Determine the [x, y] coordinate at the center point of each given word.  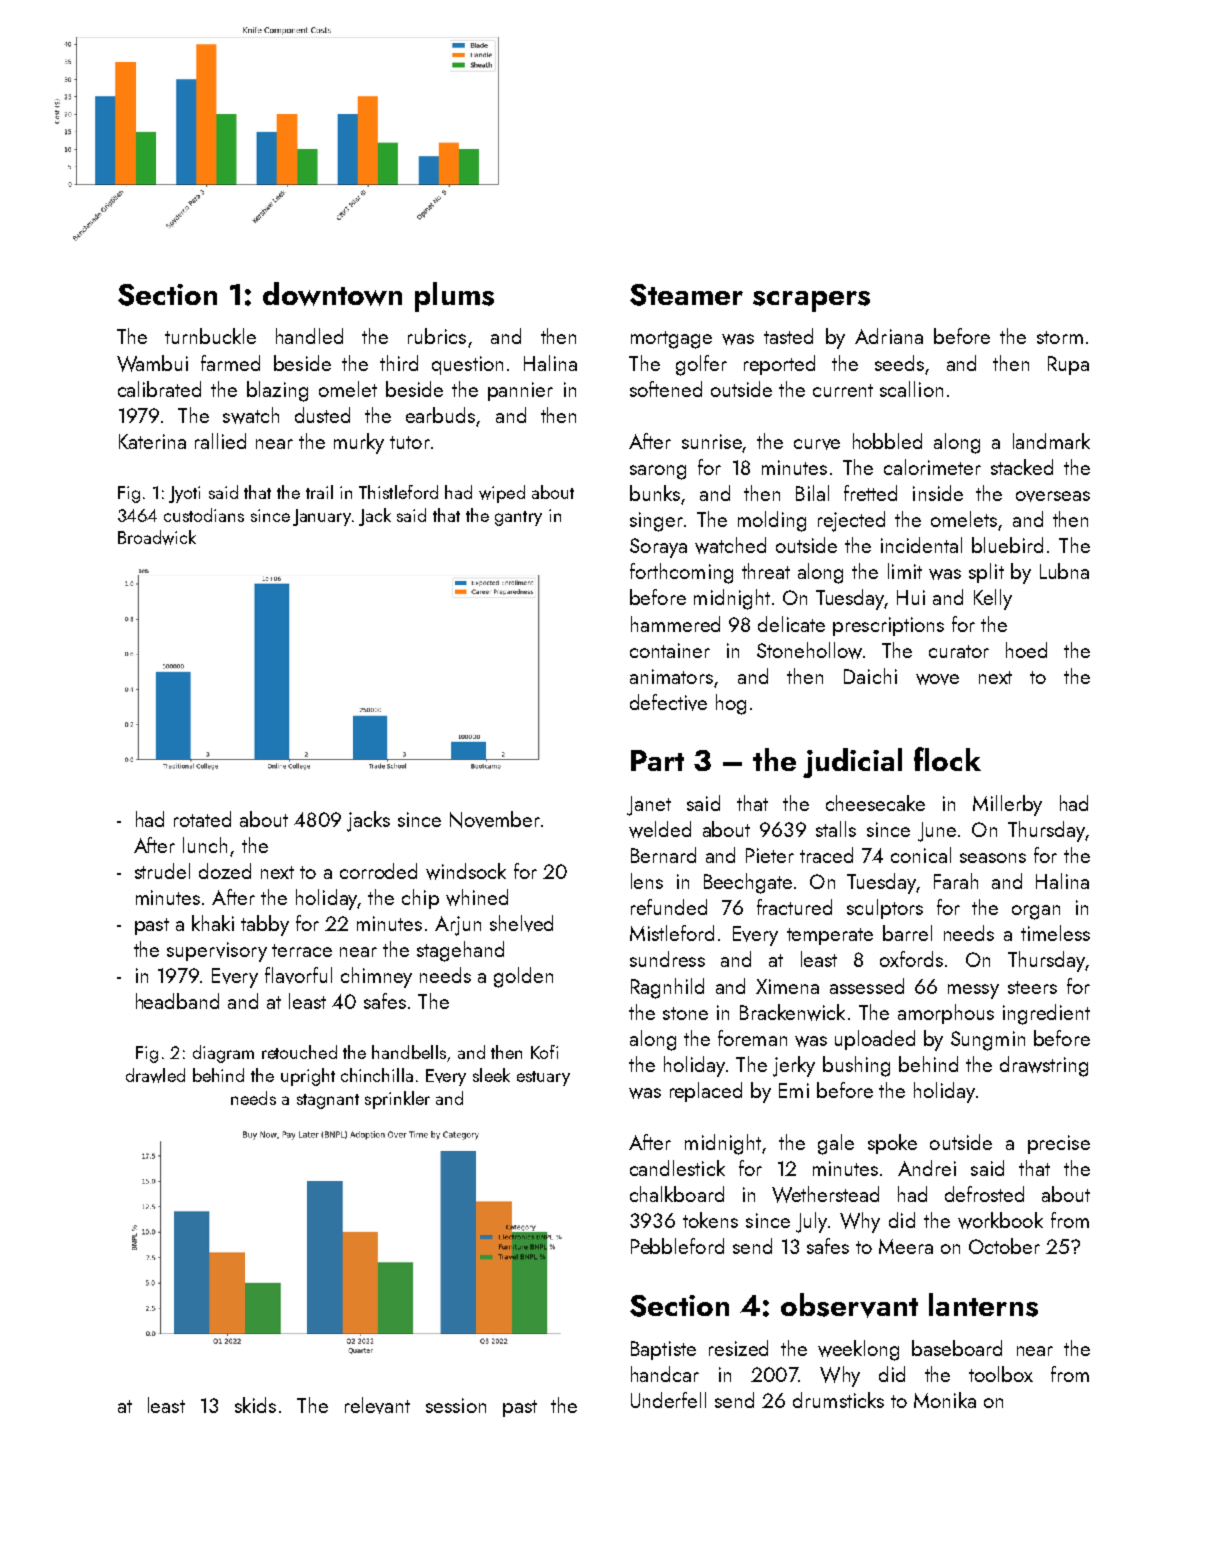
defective [668, 702]
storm [1060, 337]
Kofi [544, 1052]
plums [454, 297]
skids [255, 1405]
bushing [856, 1066]
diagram [223, 1054]
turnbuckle [210, 336]
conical [921, 855]
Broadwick [157, 537]
